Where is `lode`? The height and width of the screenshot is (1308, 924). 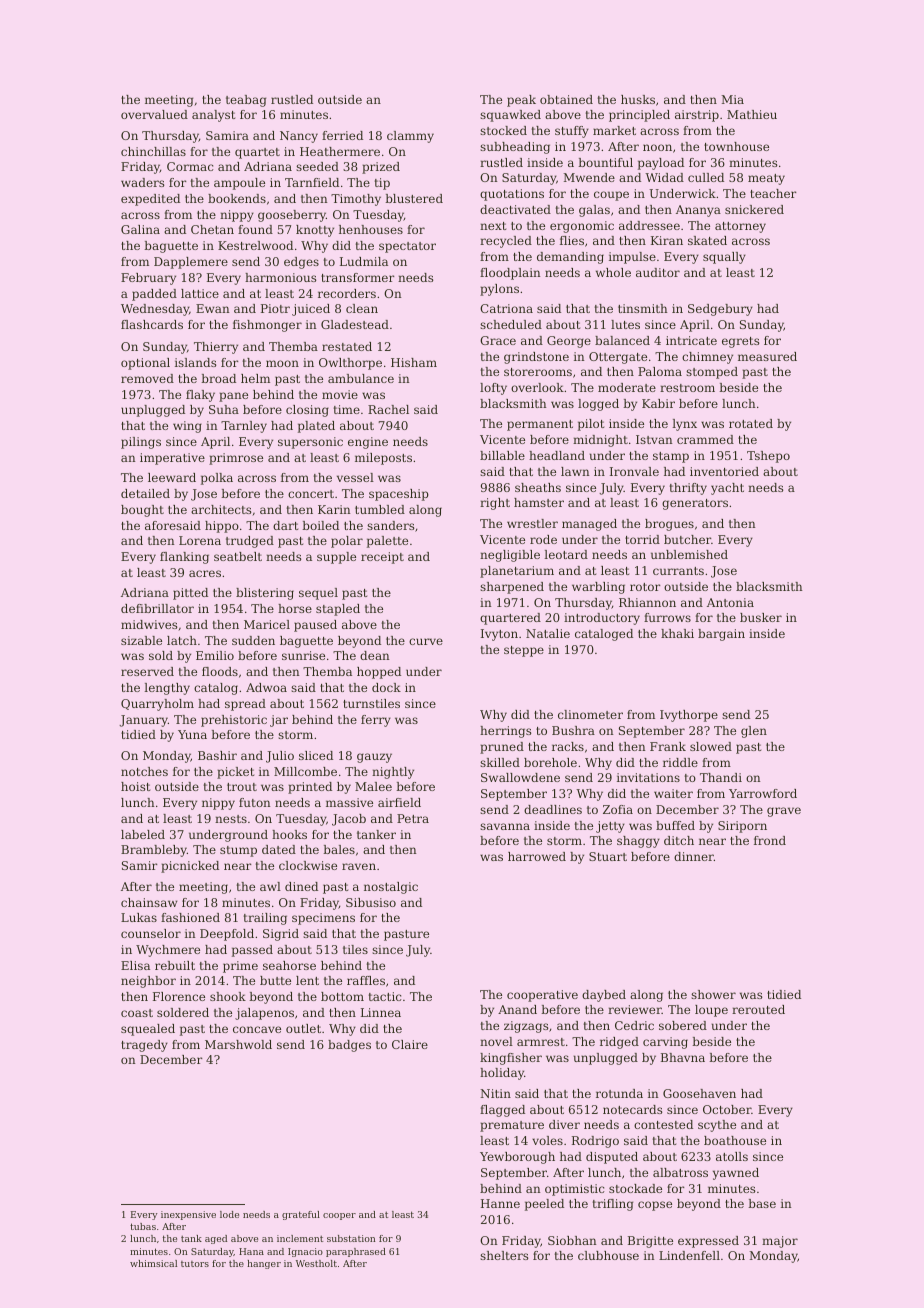 lode is located at coordinates (229, 1214).
